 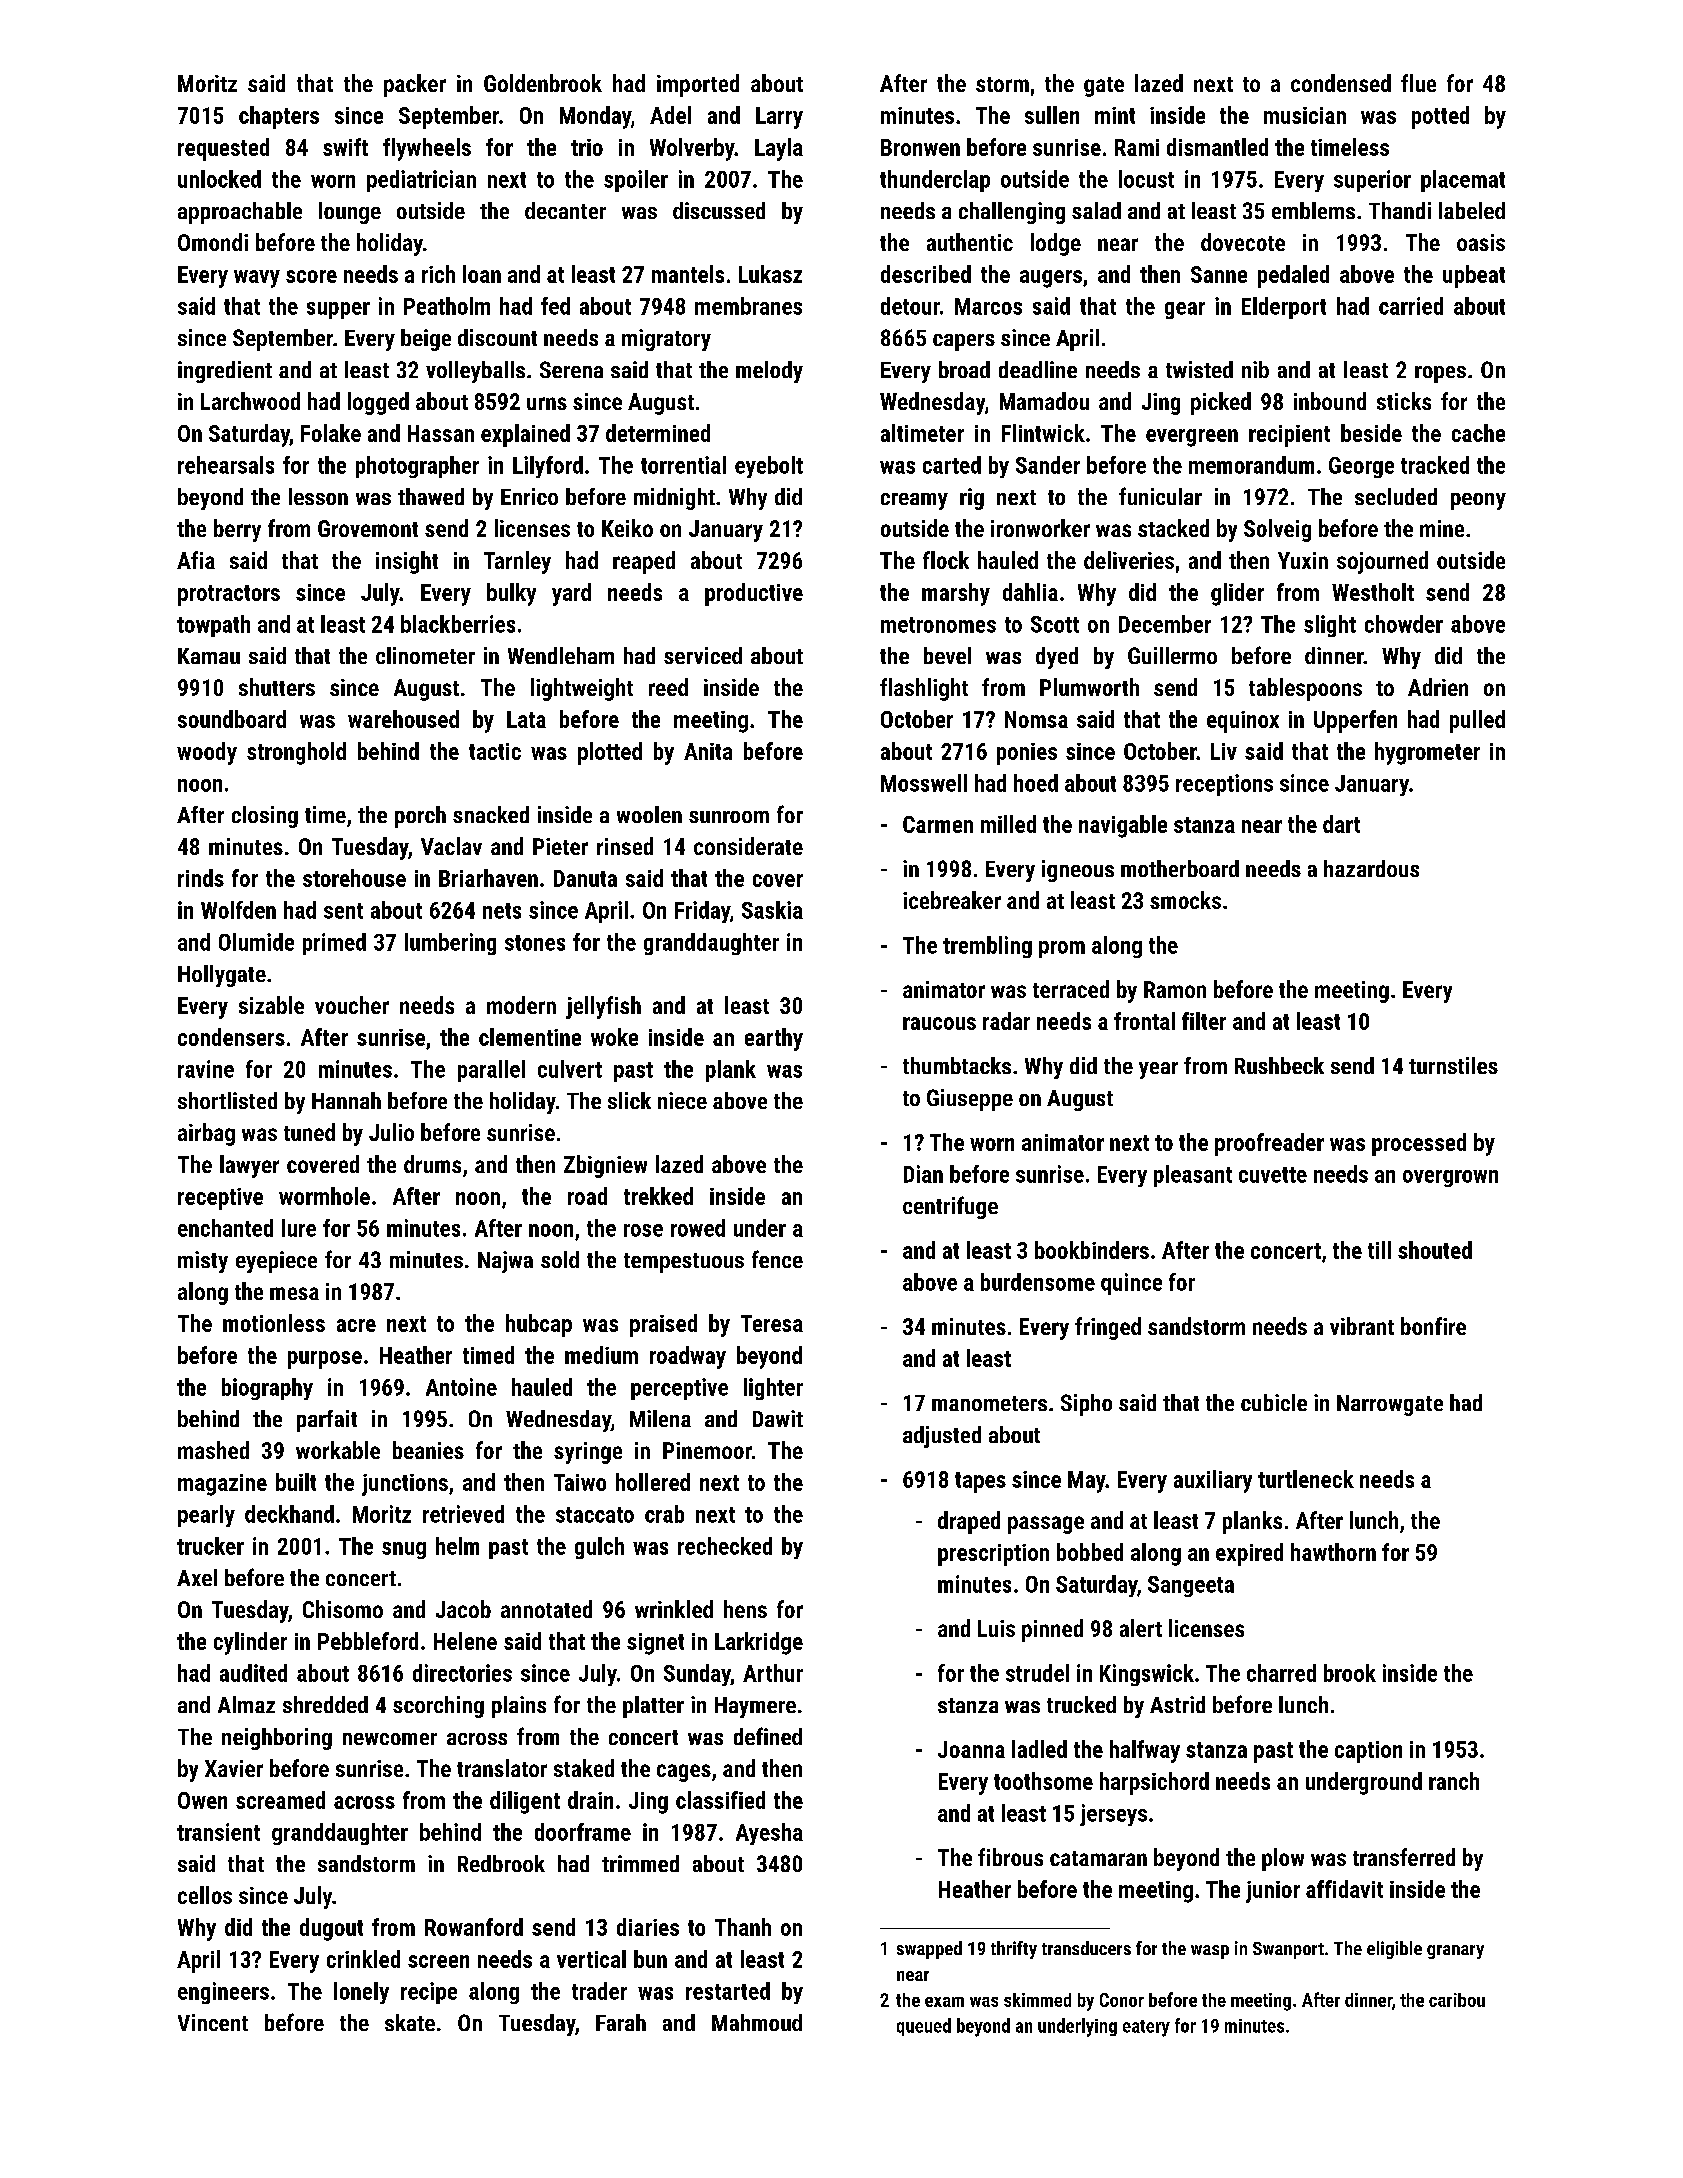 I want to click on woolen, so click(x=649, y=814).
